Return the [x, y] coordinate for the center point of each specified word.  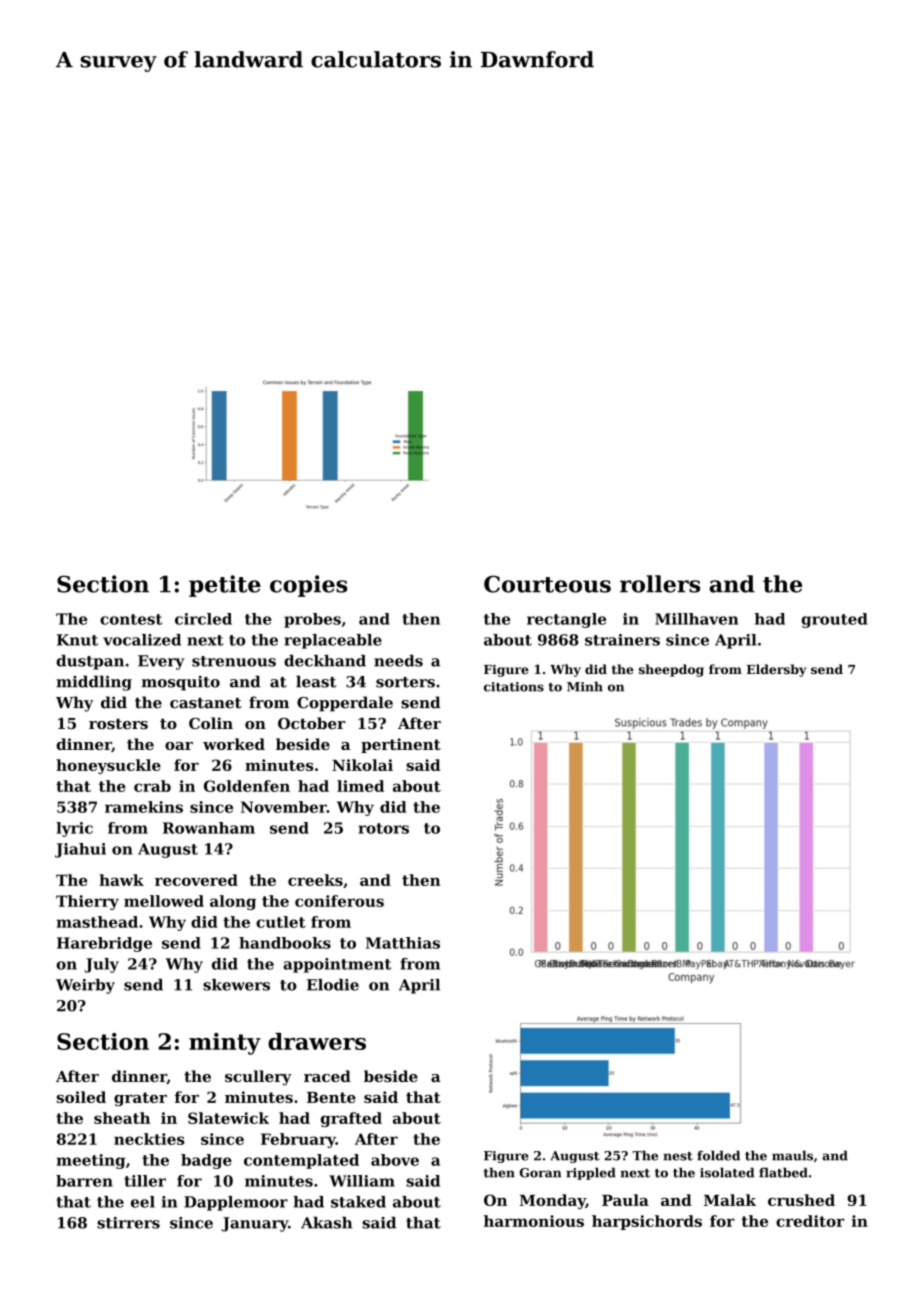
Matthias [403, 943]
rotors [383, 828]
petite [225, 586]
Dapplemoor [236, 1203]
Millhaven [696, 619]
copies [308, 586]
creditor [810, 1221]
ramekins [144, 807]
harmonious [534, 1221]
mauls [792, 1155]
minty [225, 1044]
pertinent [401, 745]
